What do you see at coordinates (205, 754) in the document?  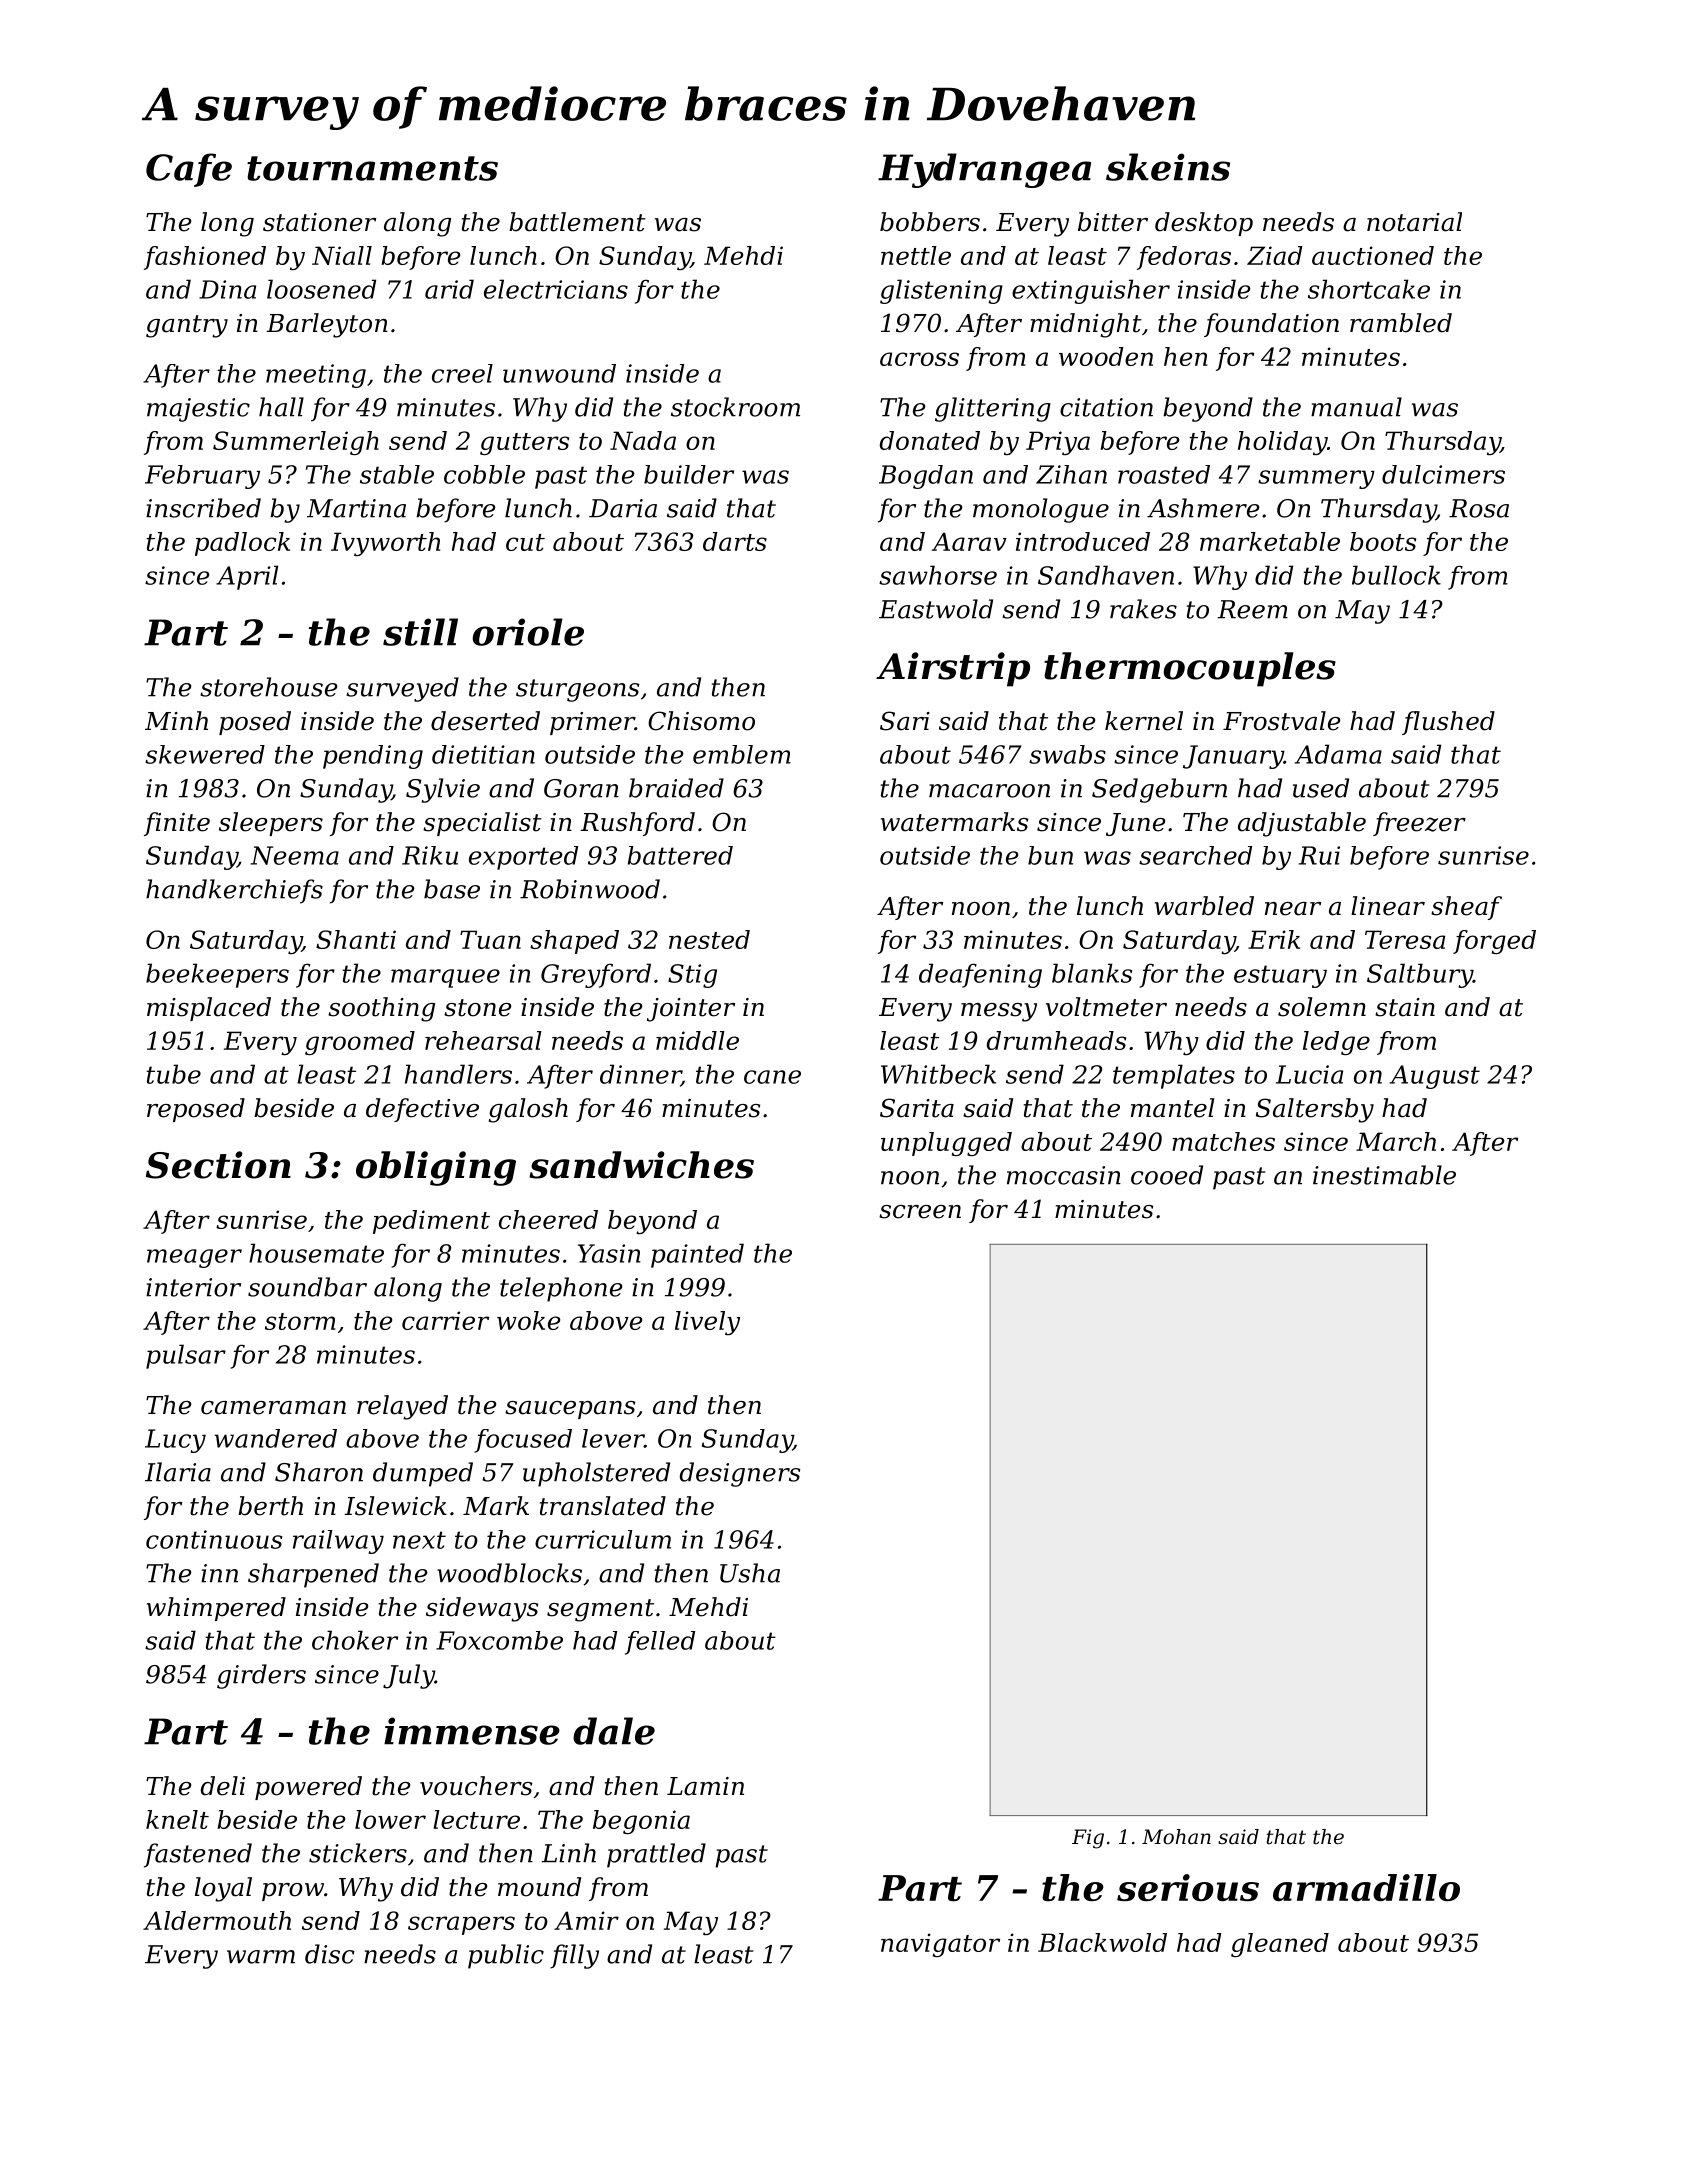 I see `skewered` at bounding box center [205, 754].
